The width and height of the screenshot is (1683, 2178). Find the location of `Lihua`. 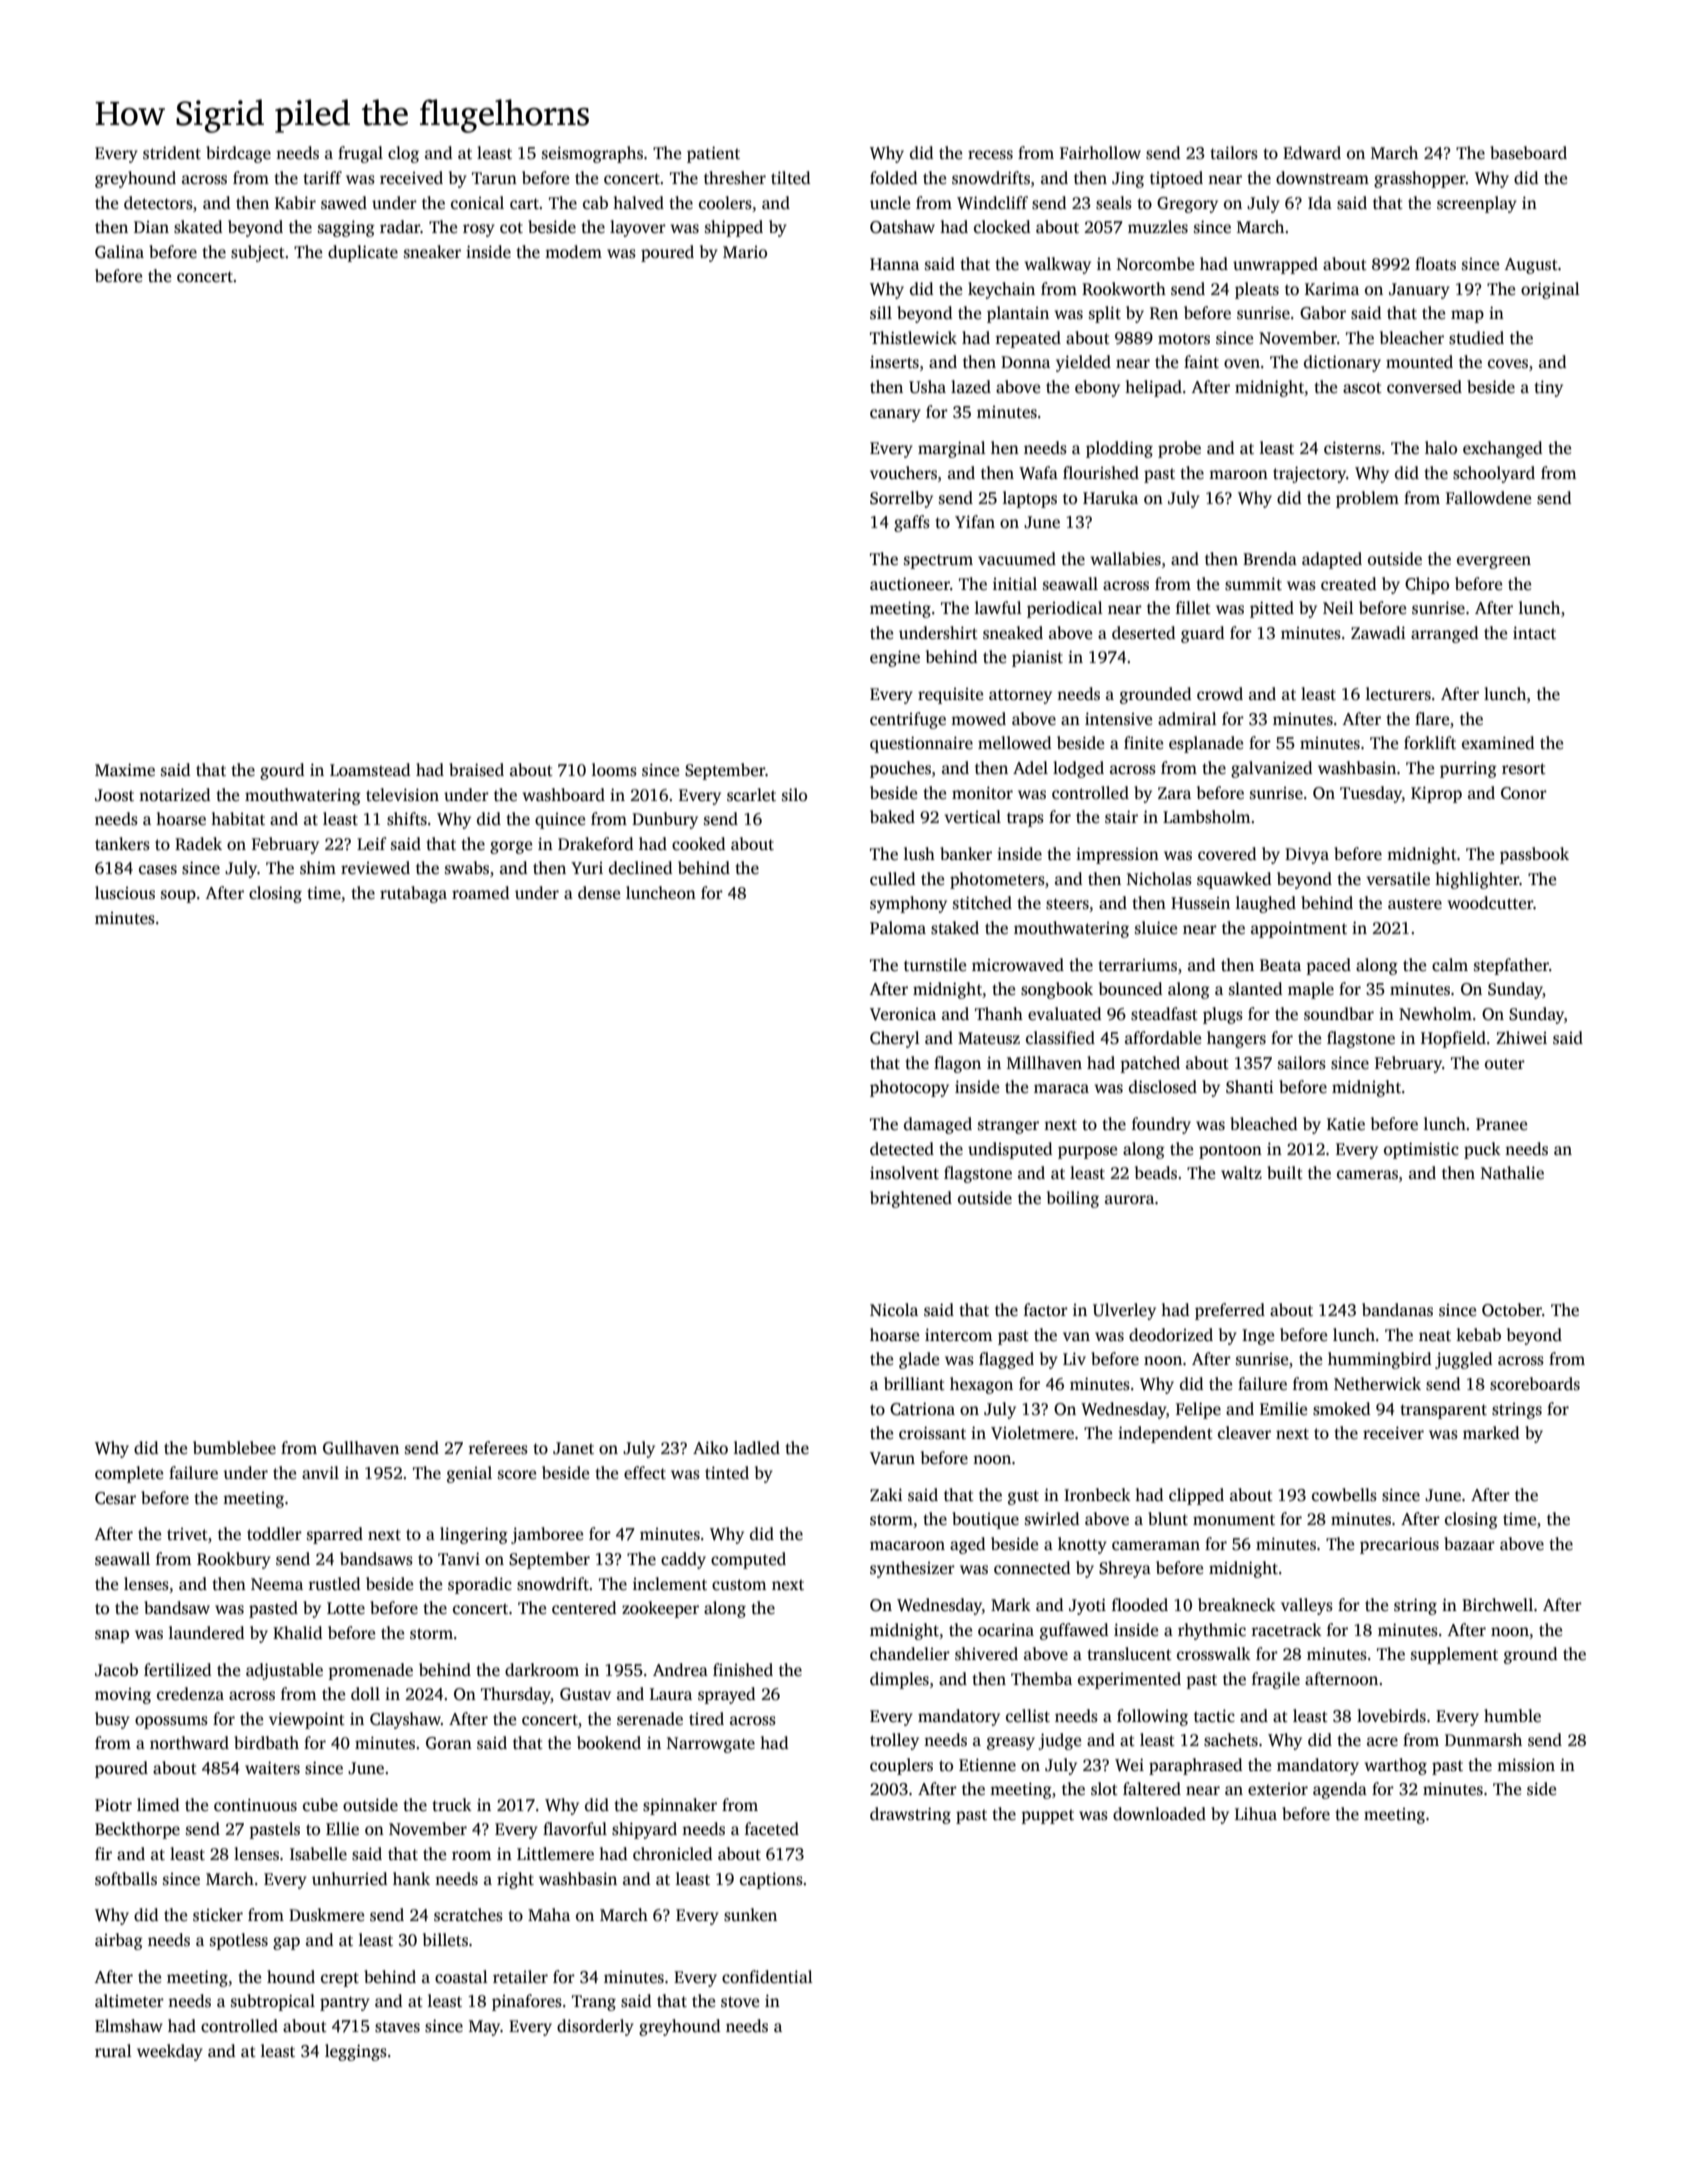

Lihua is located at coordinates (1256, 1813).
